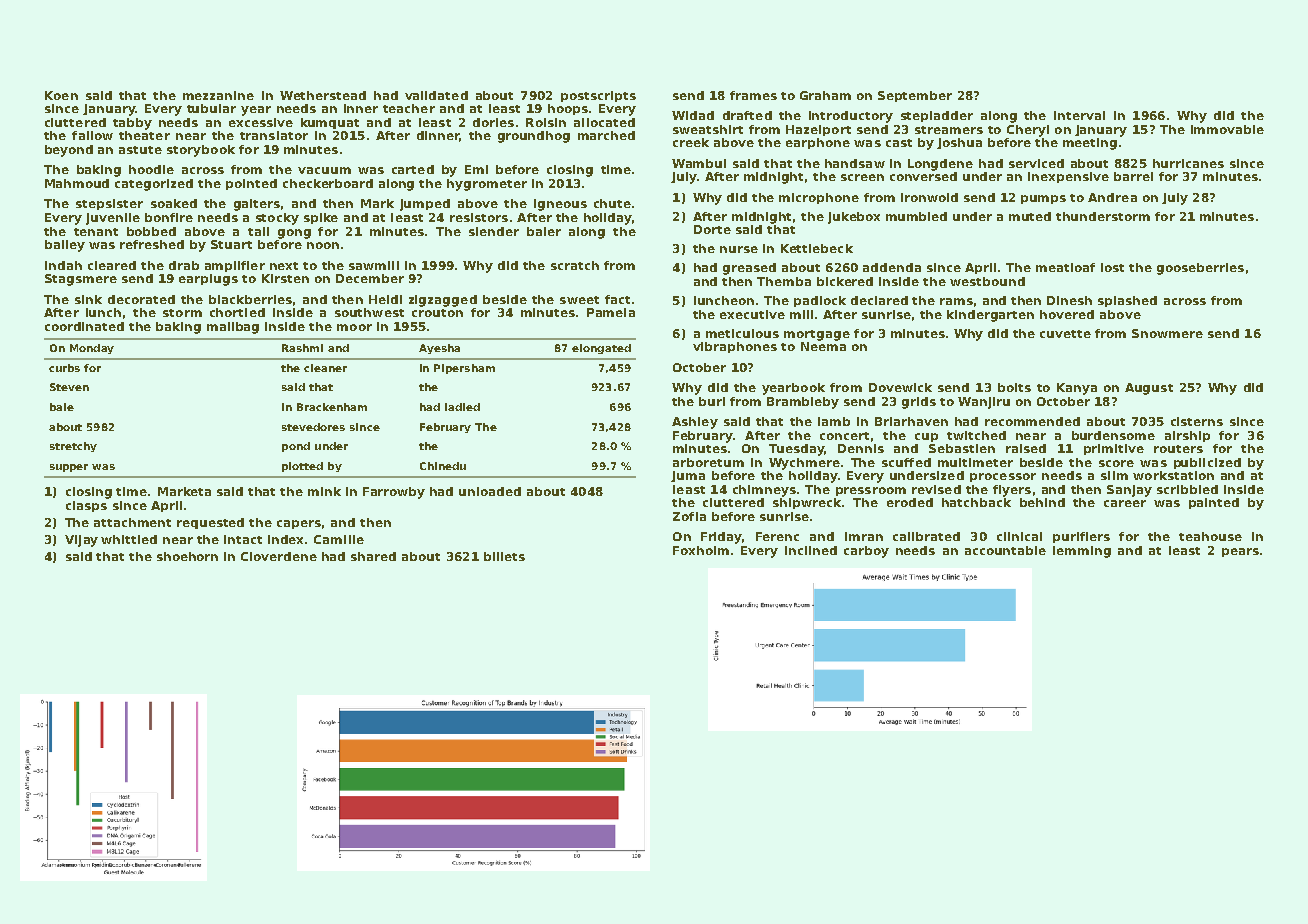 This page has width=1308, height=924. Describe the element at coordinates (825, 95) in the page. I see `Graham` at that location.
